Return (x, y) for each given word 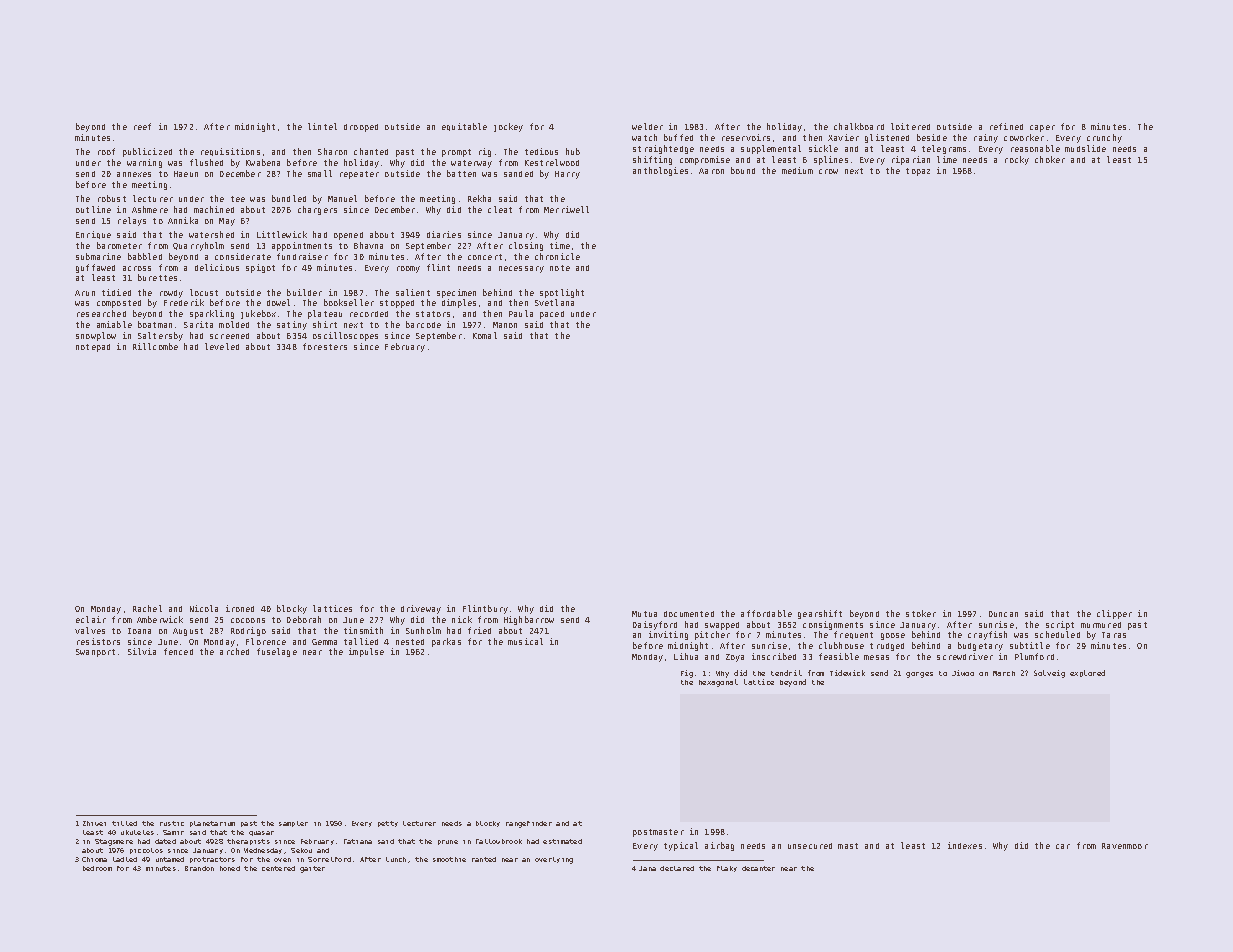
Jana (647, 868)
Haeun (186, 174)
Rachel (147, 608)
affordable (766, 613)
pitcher (712, 635)
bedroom (97, 868)
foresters (325, 346)
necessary (521, 269)
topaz (918, 172)
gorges (919, 675)
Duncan (1003, 614)
